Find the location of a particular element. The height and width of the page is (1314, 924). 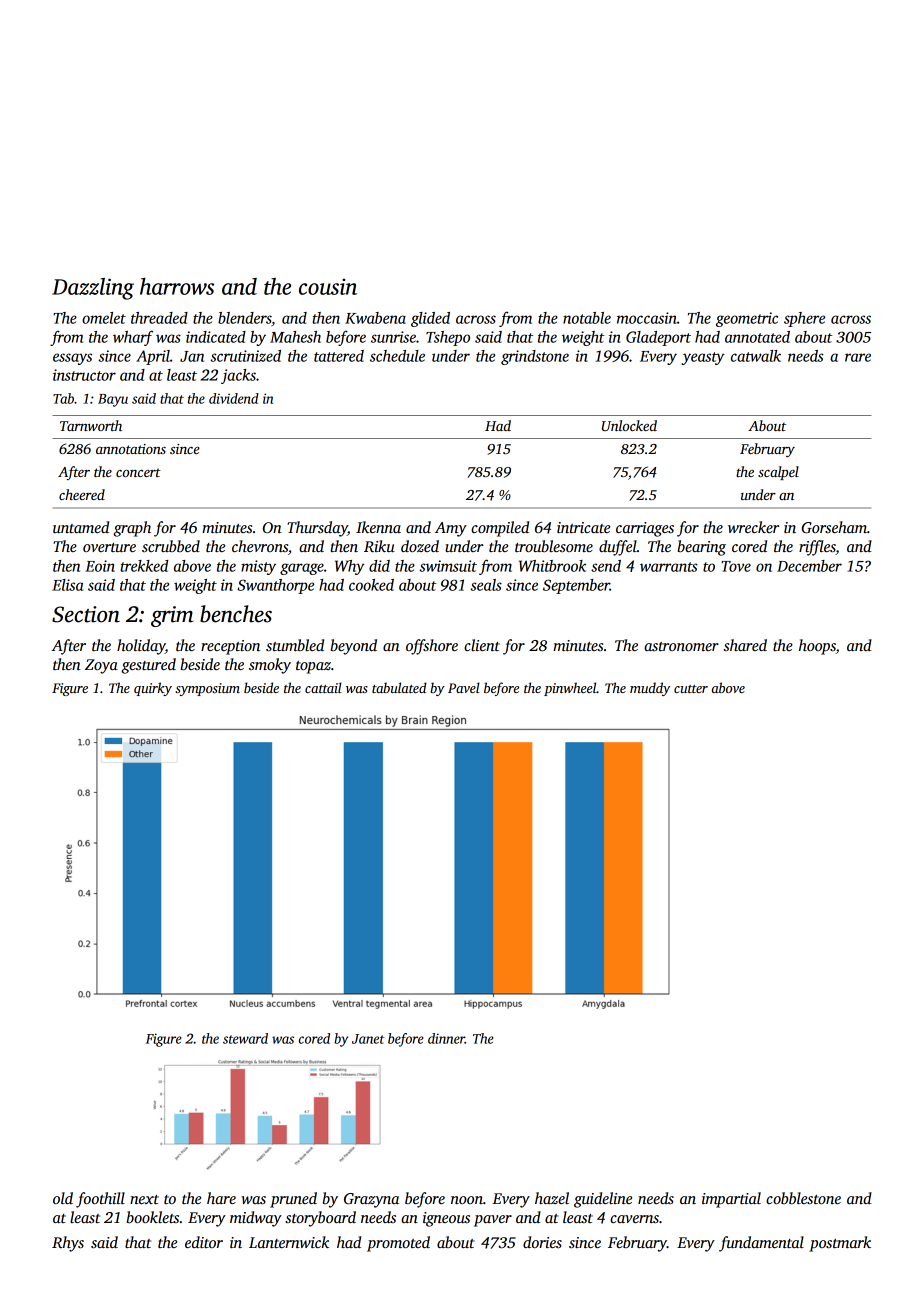

Pavel is located at coordinates (464, 687).
